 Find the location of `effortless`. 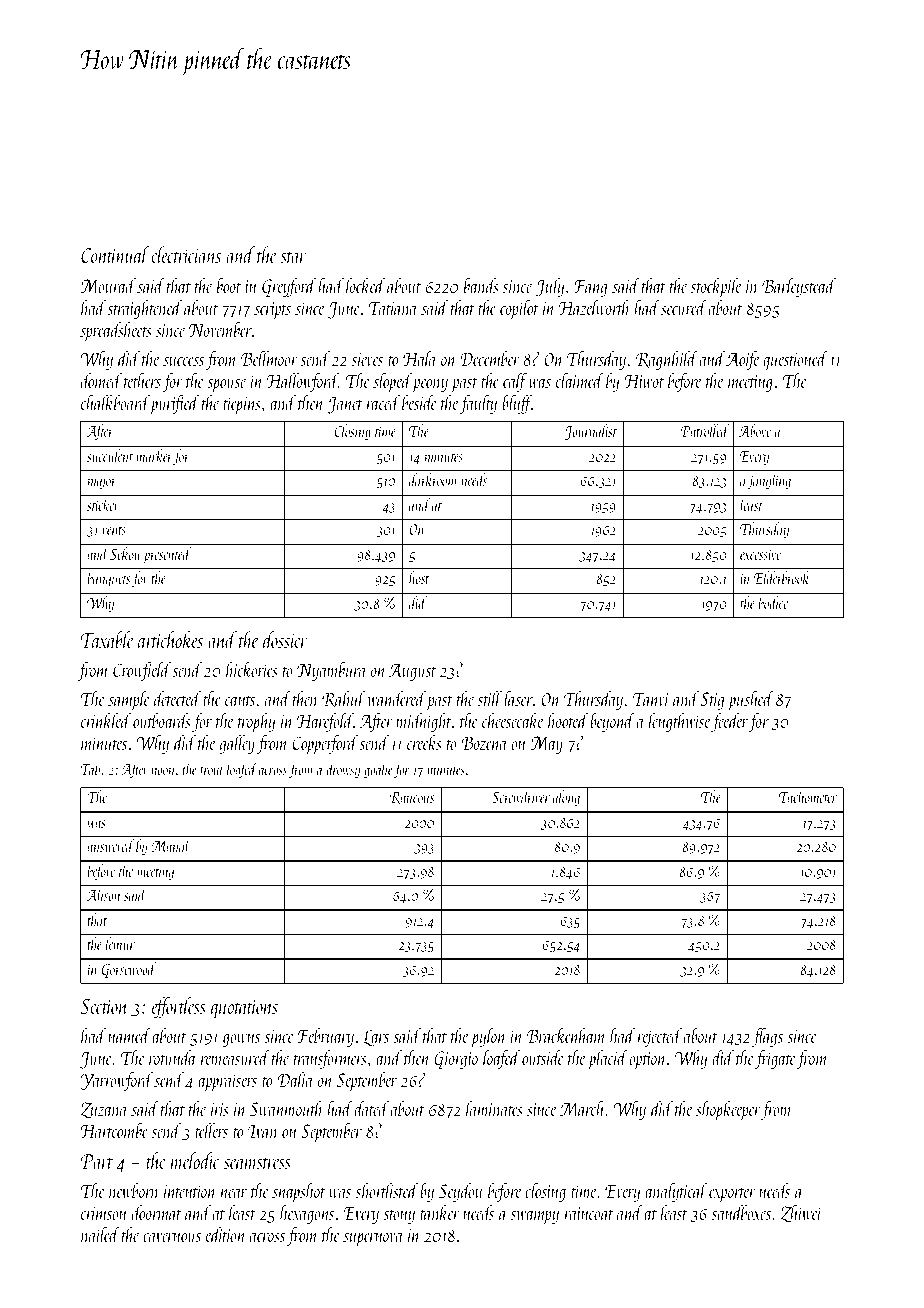

effortless is located at coordinates (179, 1007).
